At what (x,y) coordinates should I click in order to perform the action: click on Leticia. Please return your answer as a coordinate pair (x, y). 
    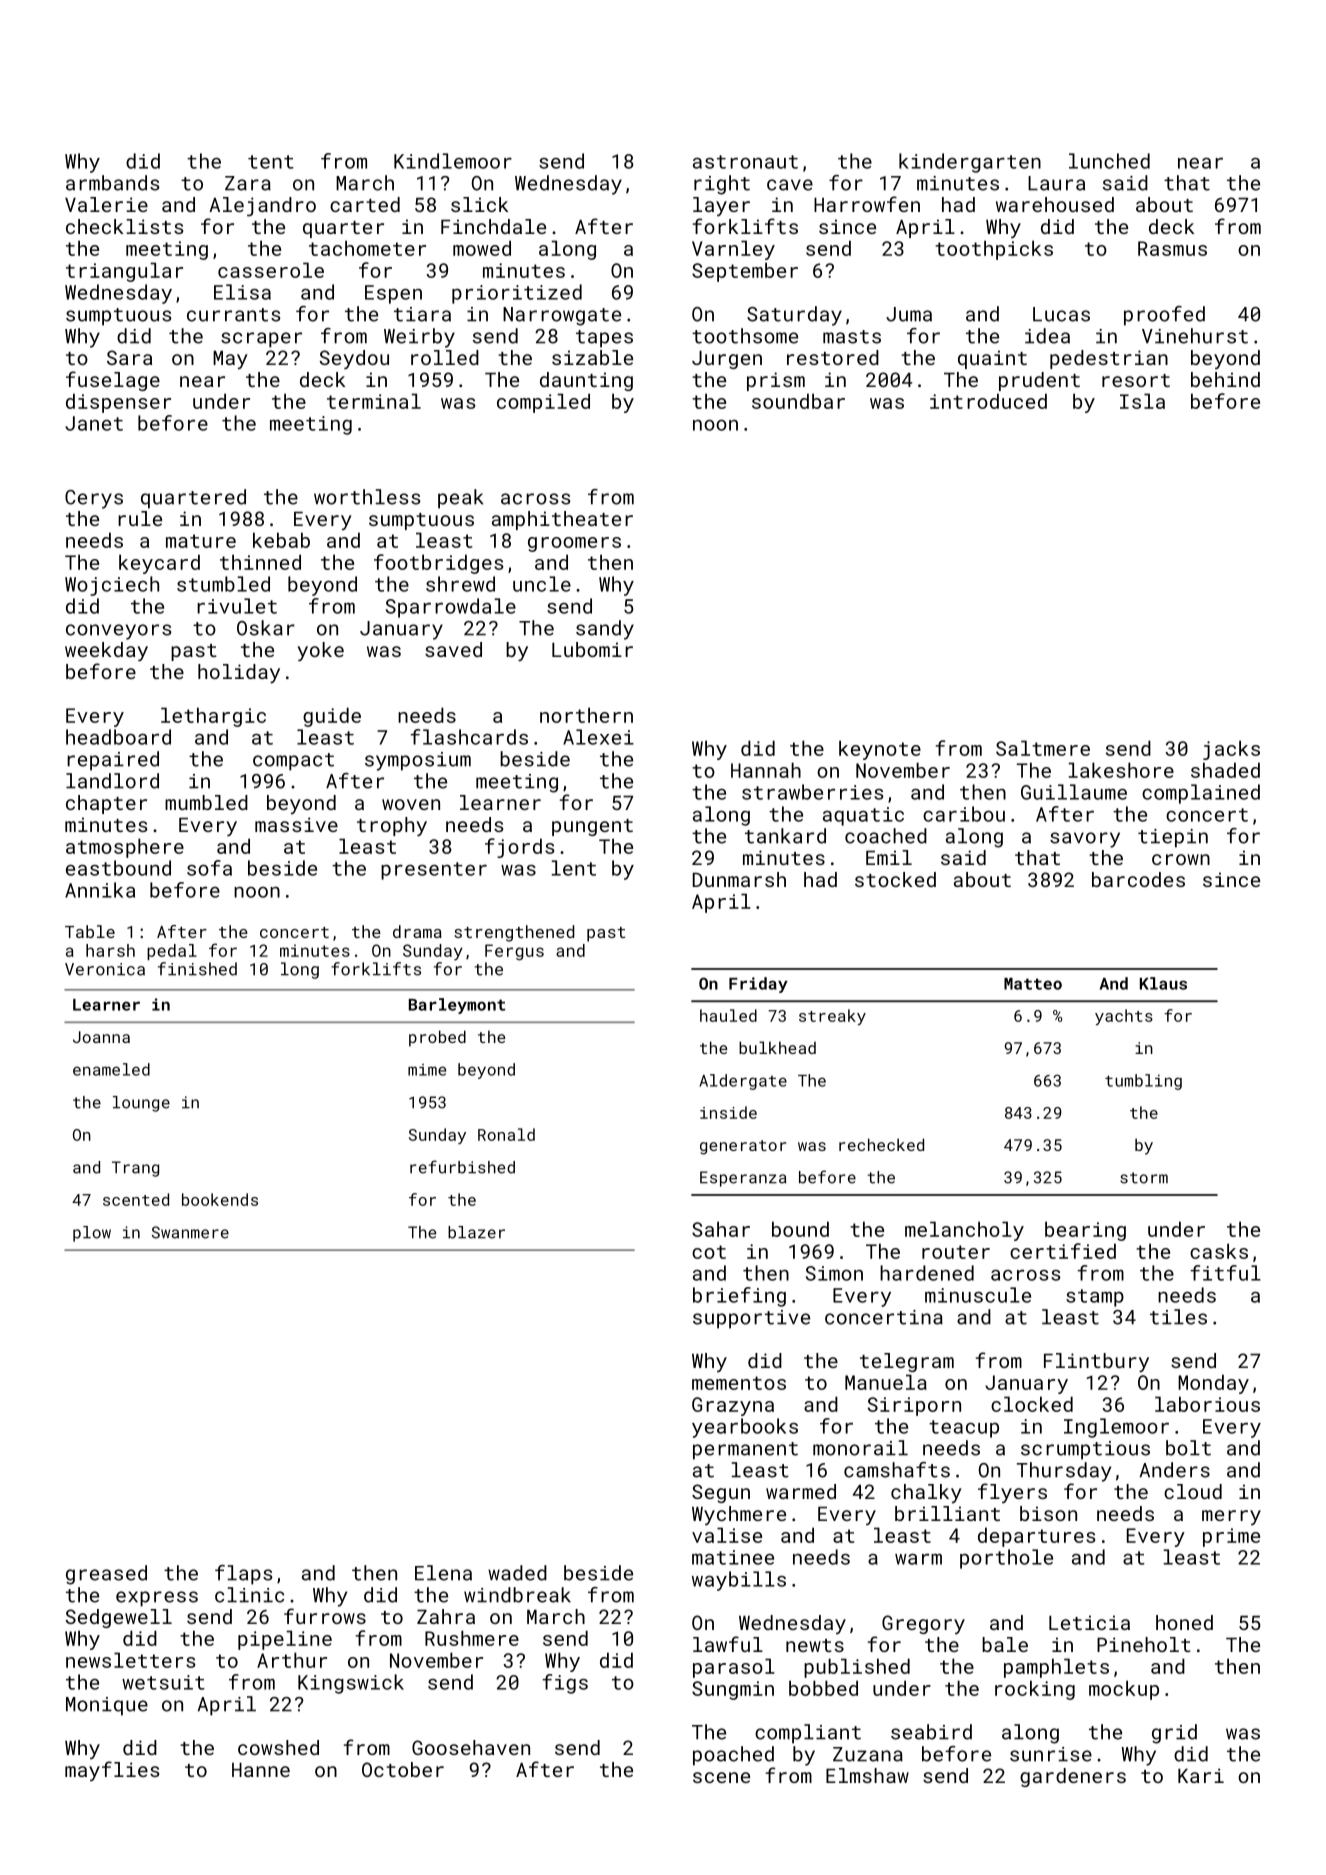
    Looking at the image, I should click on (1089, 1622).
